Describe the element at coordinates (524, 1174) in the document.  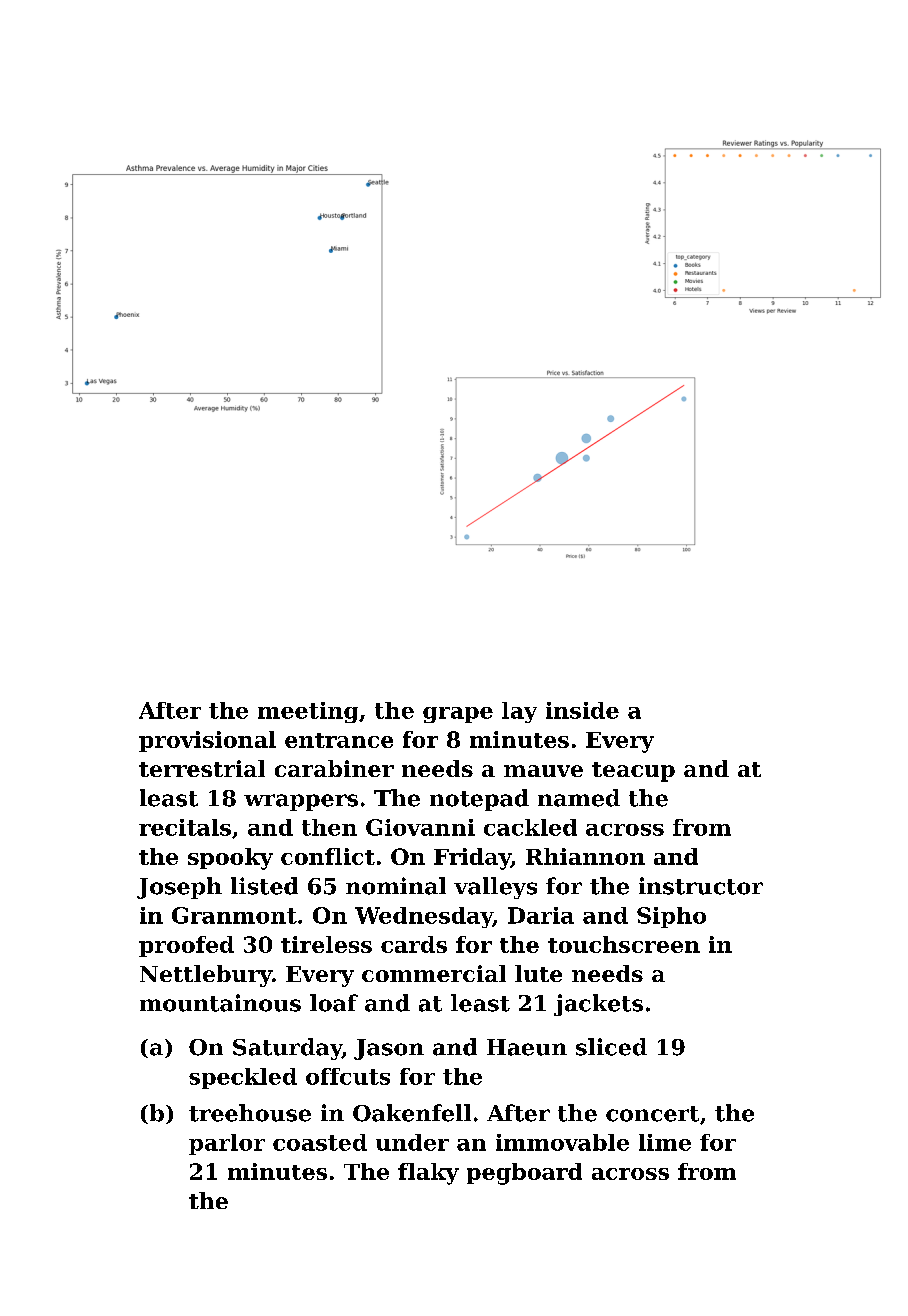
I see `pegboard` at that location.
